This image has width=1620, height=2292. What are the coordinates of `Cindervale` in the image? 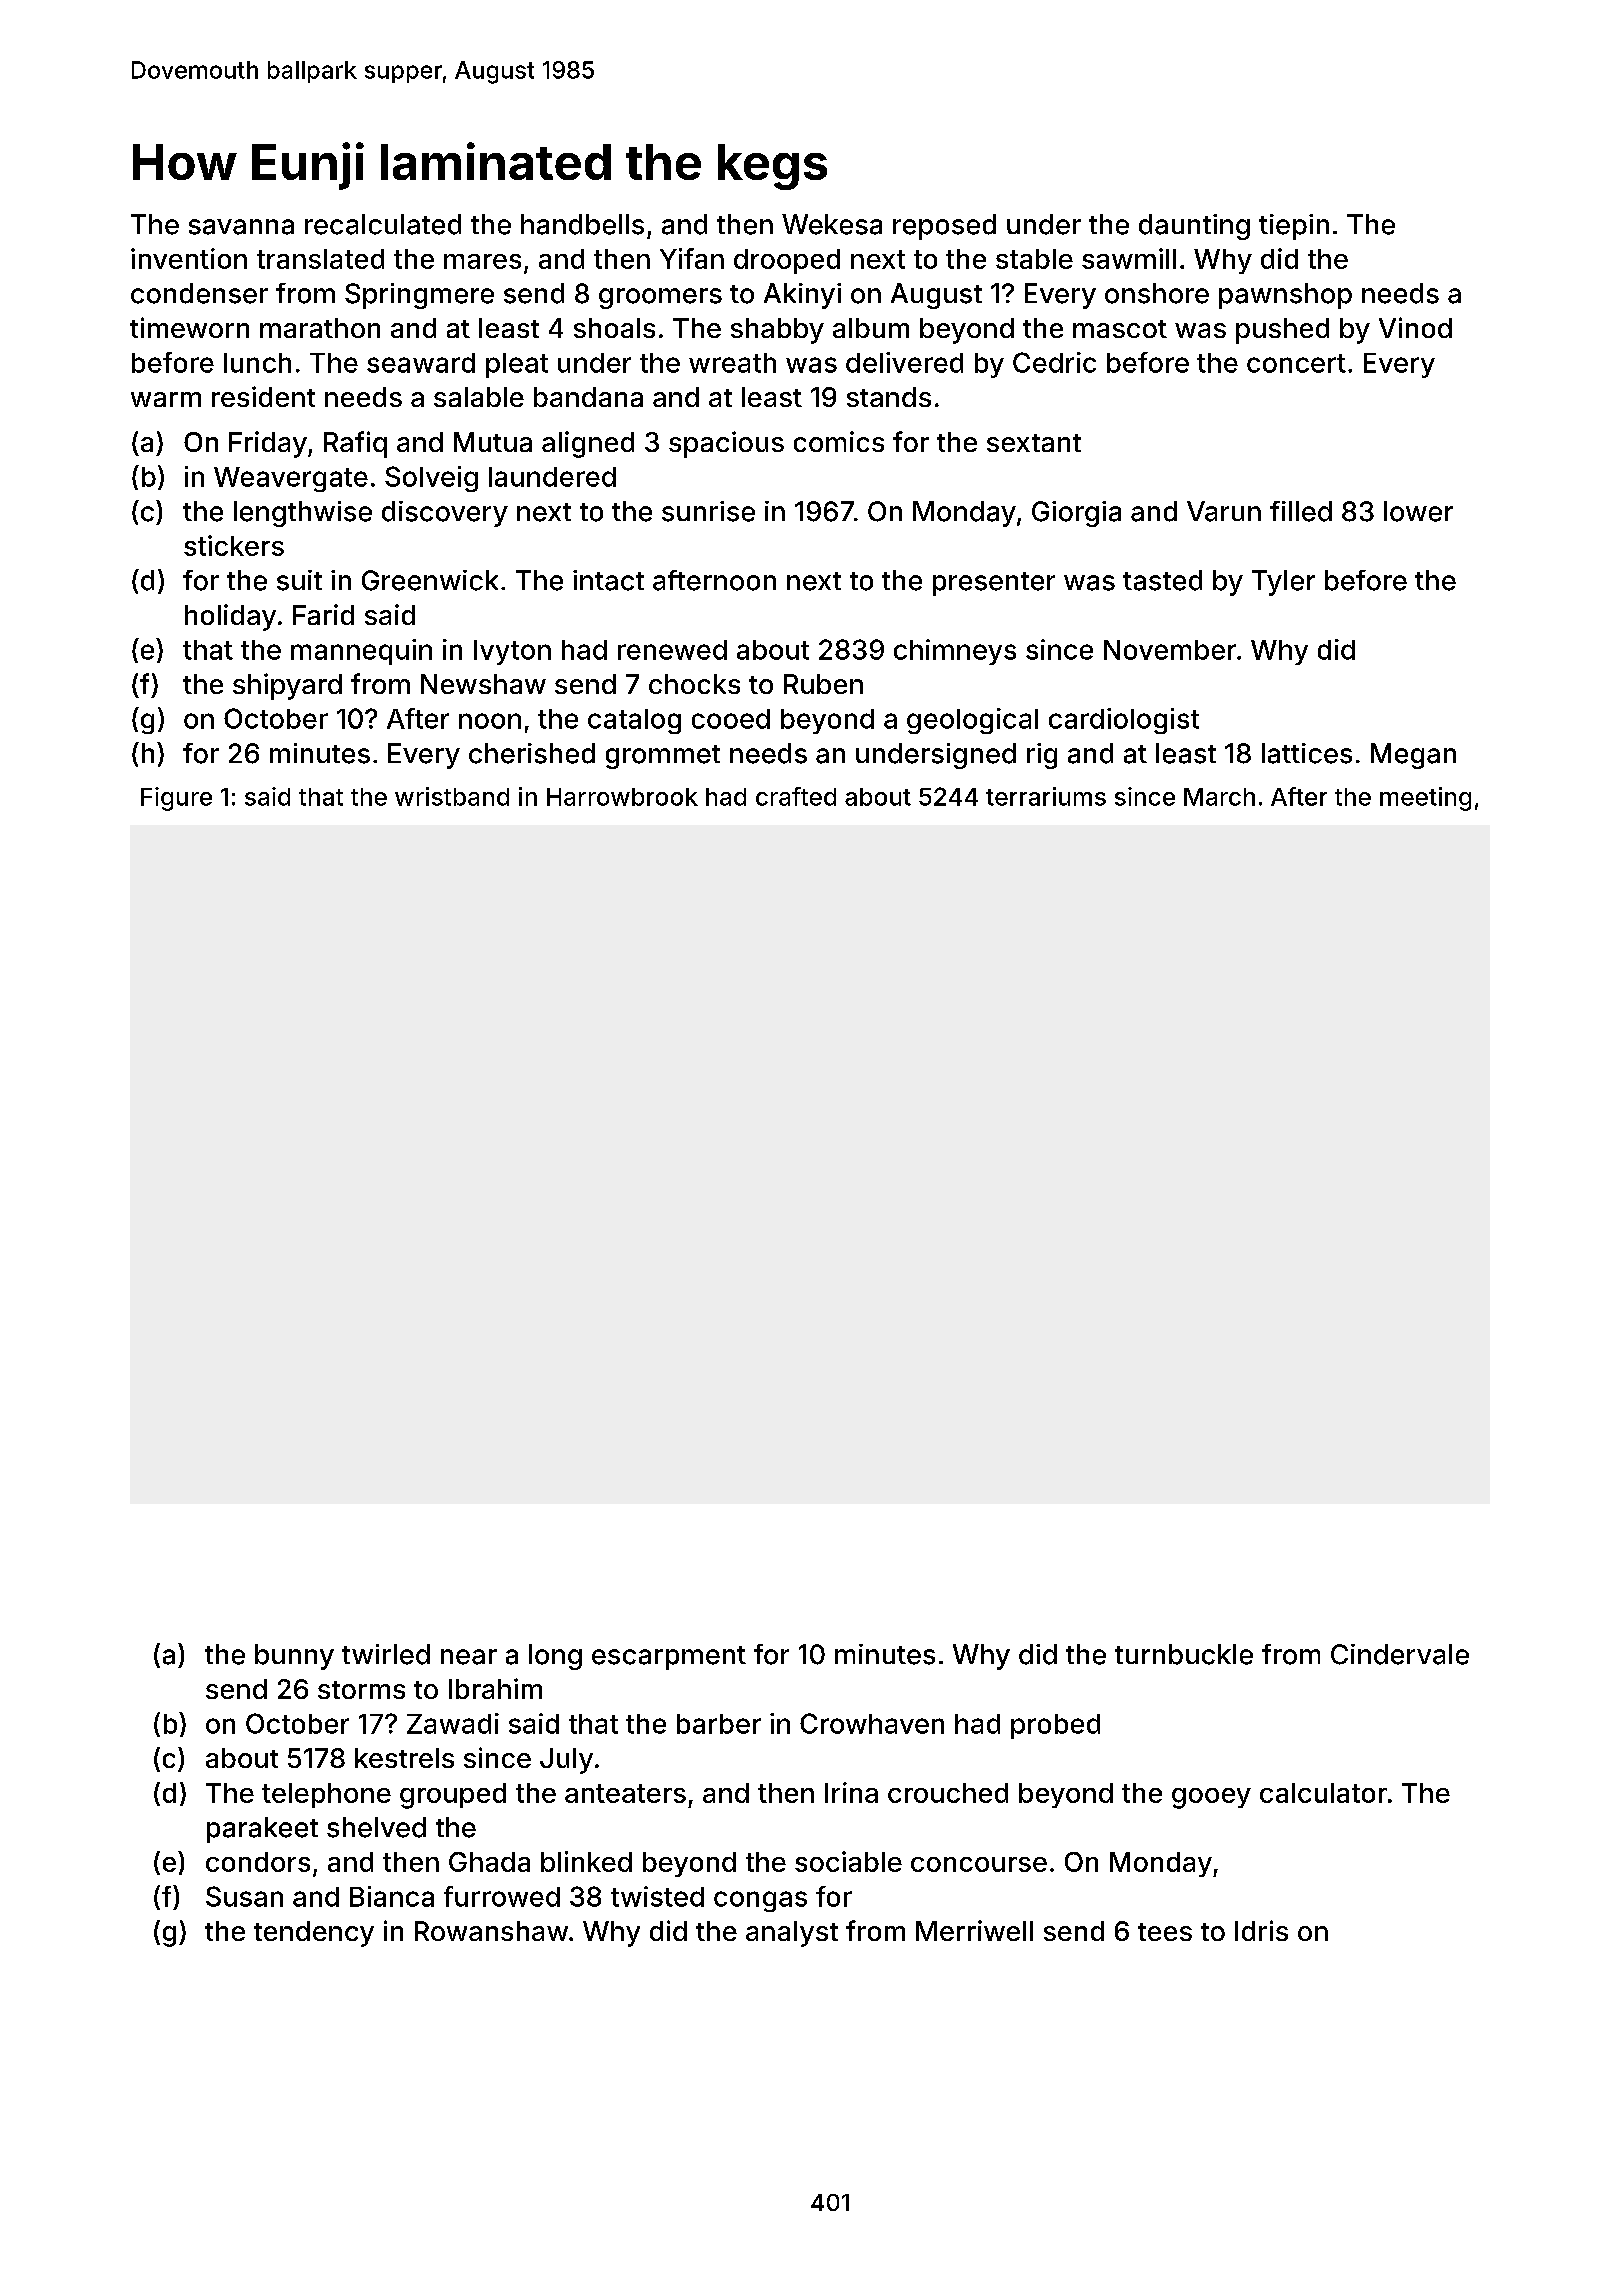 It's located at (1400, 1654).
